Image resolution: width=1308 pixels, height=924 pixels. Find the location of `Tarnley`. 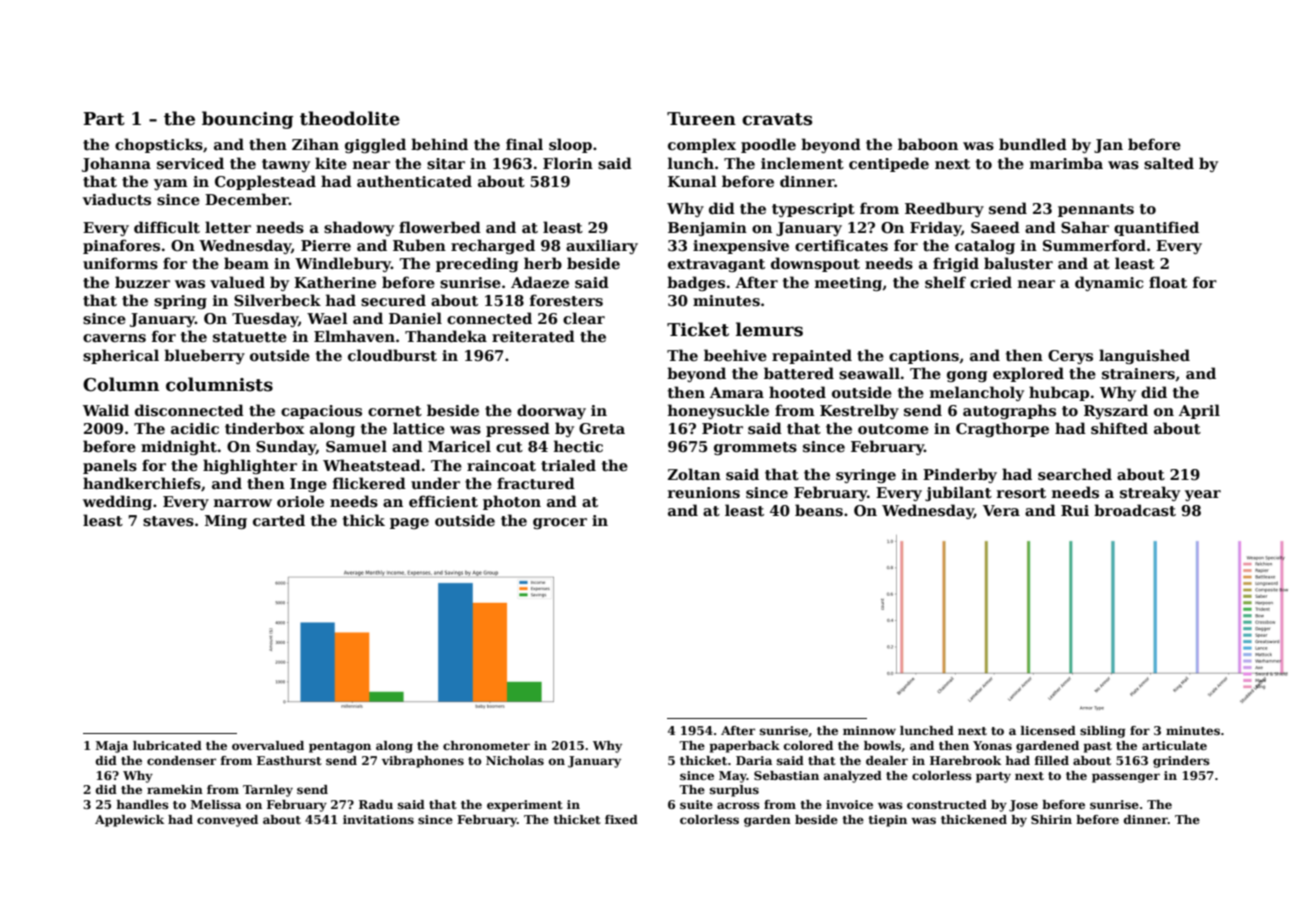

Tarnley is located at coordinates (268, 791).
